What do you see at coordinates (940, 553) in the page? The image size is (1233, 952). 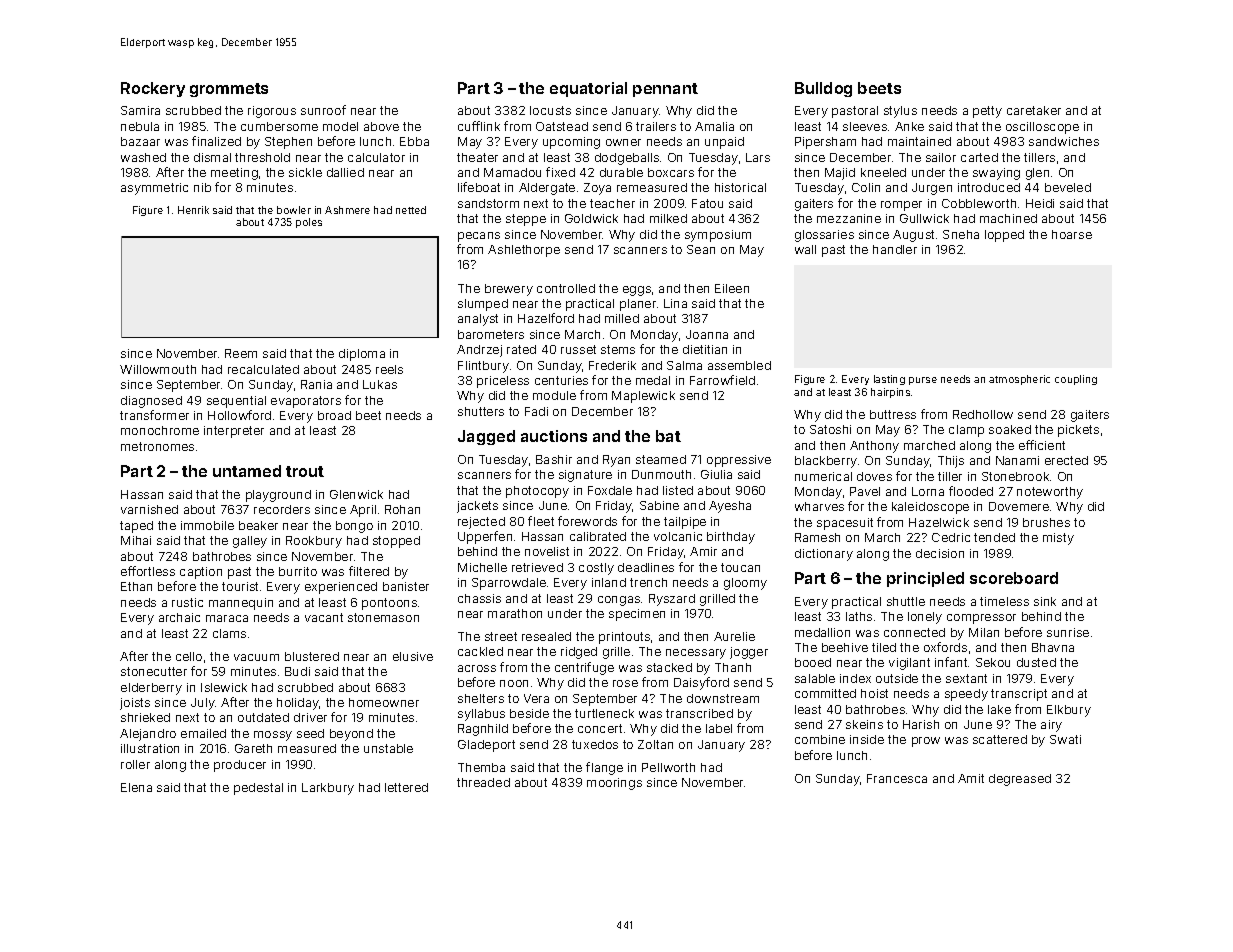 I see `decision` at bounding box center [940, 553].
